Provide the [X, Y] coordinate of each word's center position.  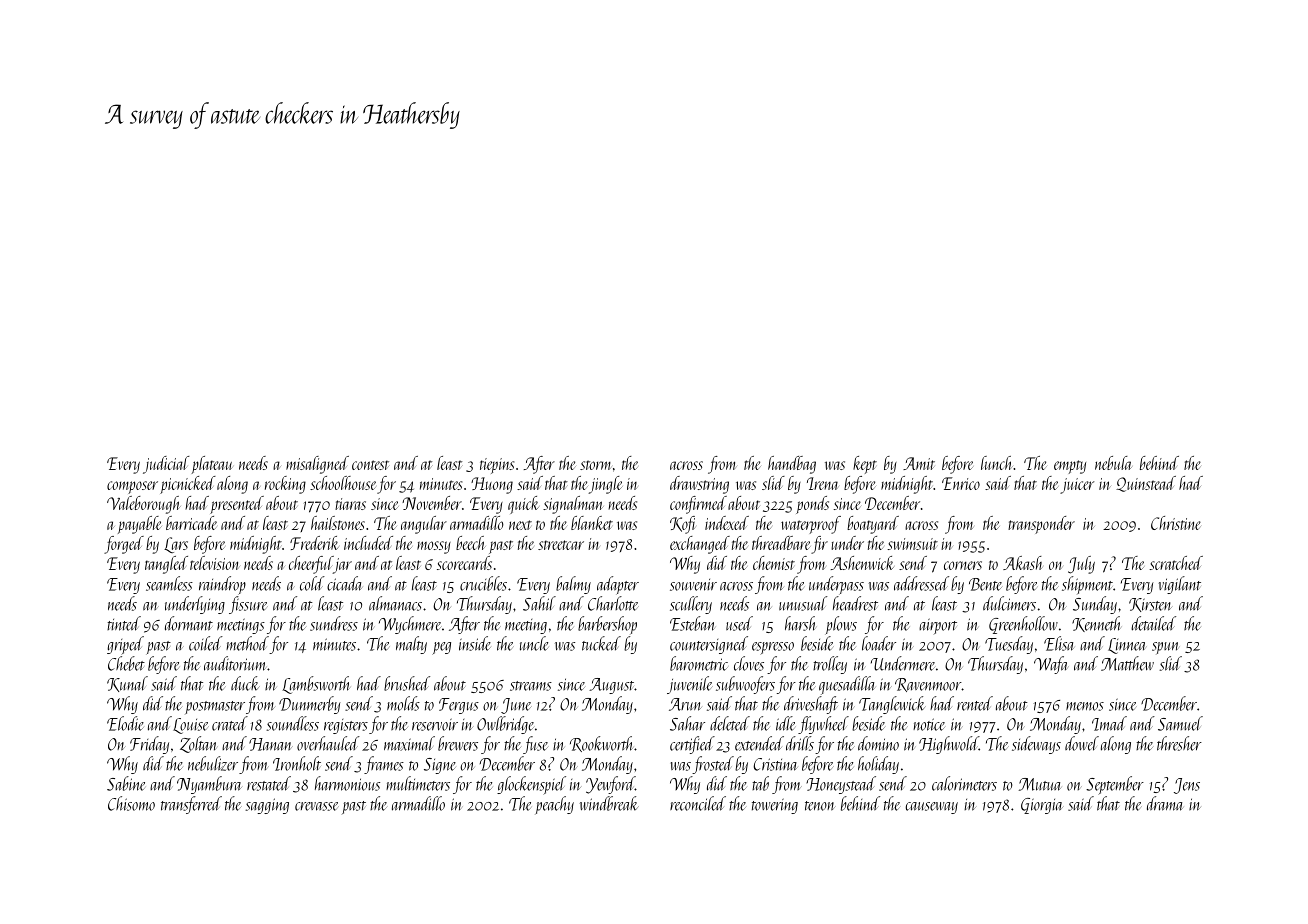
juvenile [690, 685]
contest [370, 465]
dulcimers [1009, 603]
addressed [921, 583]
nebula [1113, 463]
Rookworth [601, 744]
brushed [407, 683]
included [368, 543]
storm [595, 465]
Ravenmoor [928, 685]
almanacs [395, 603]
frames [384, 765]
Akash [1023, 563]
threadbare [781, 543]
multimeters [418, 783]
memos [1085, 706]
